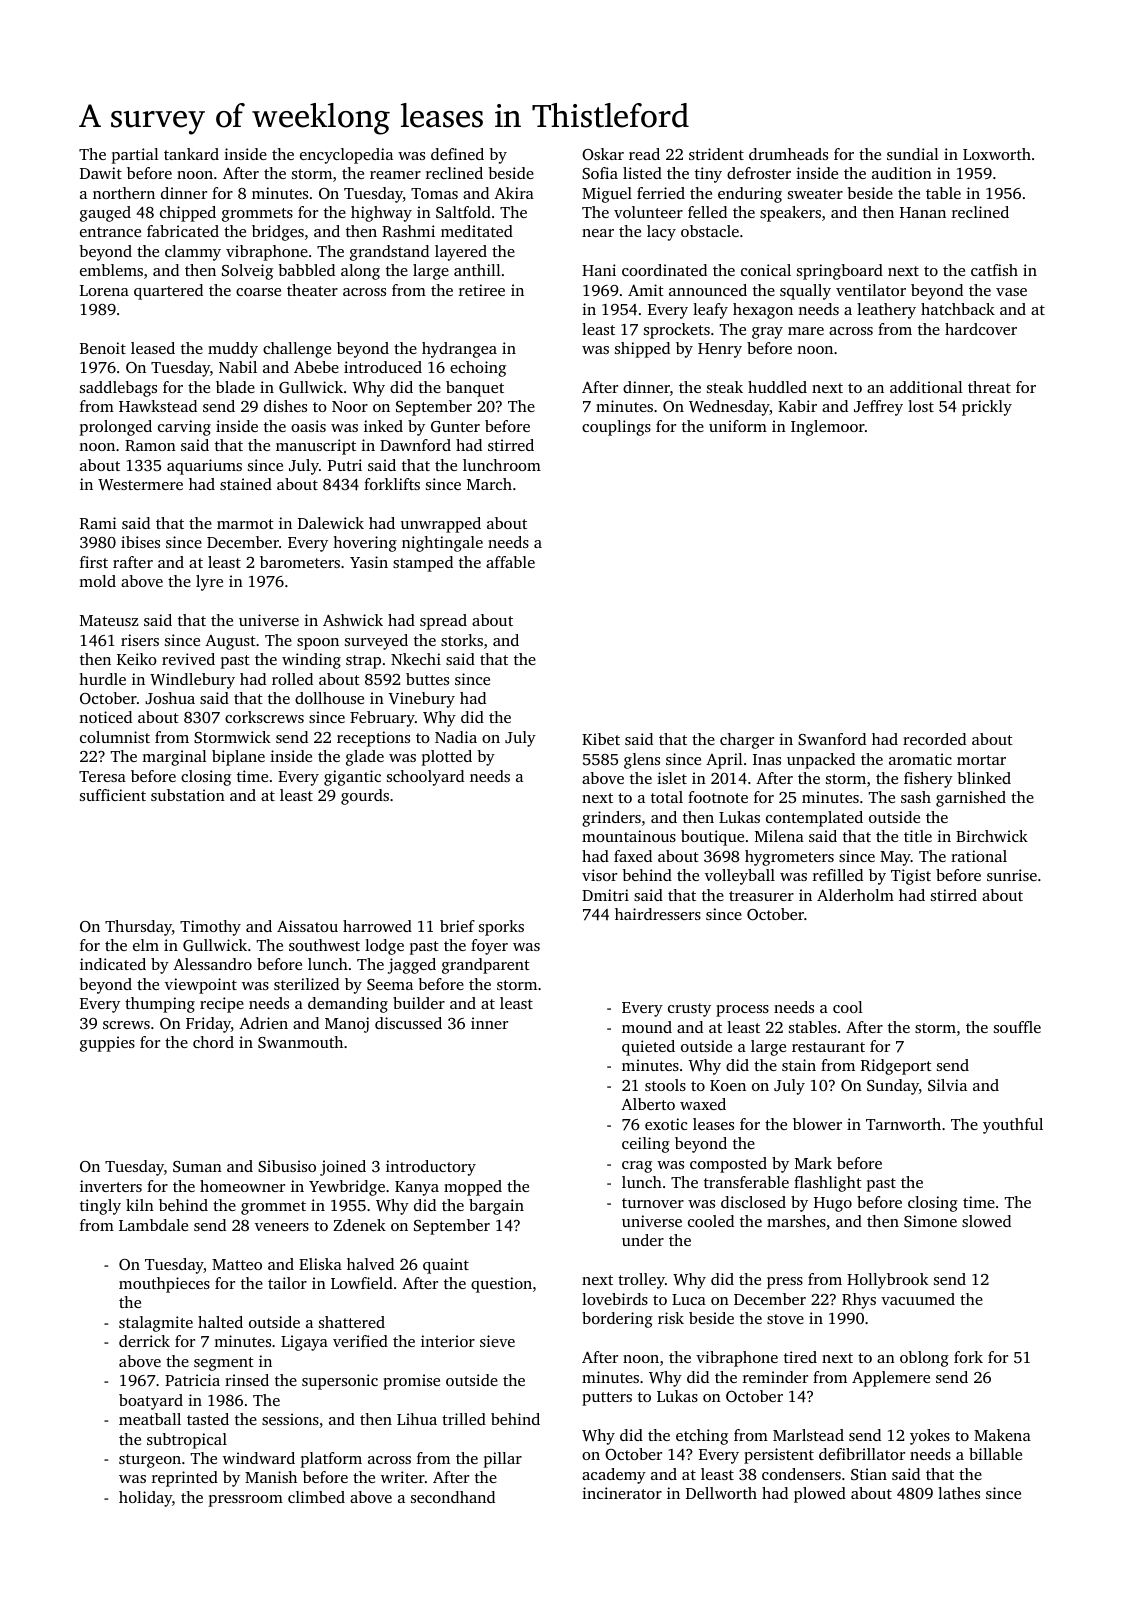 This page has width=1125, height=1597. What do you see at coordinates (144, 1341) in the page?
I see `derrick` at bounding box center [144, 1341].
